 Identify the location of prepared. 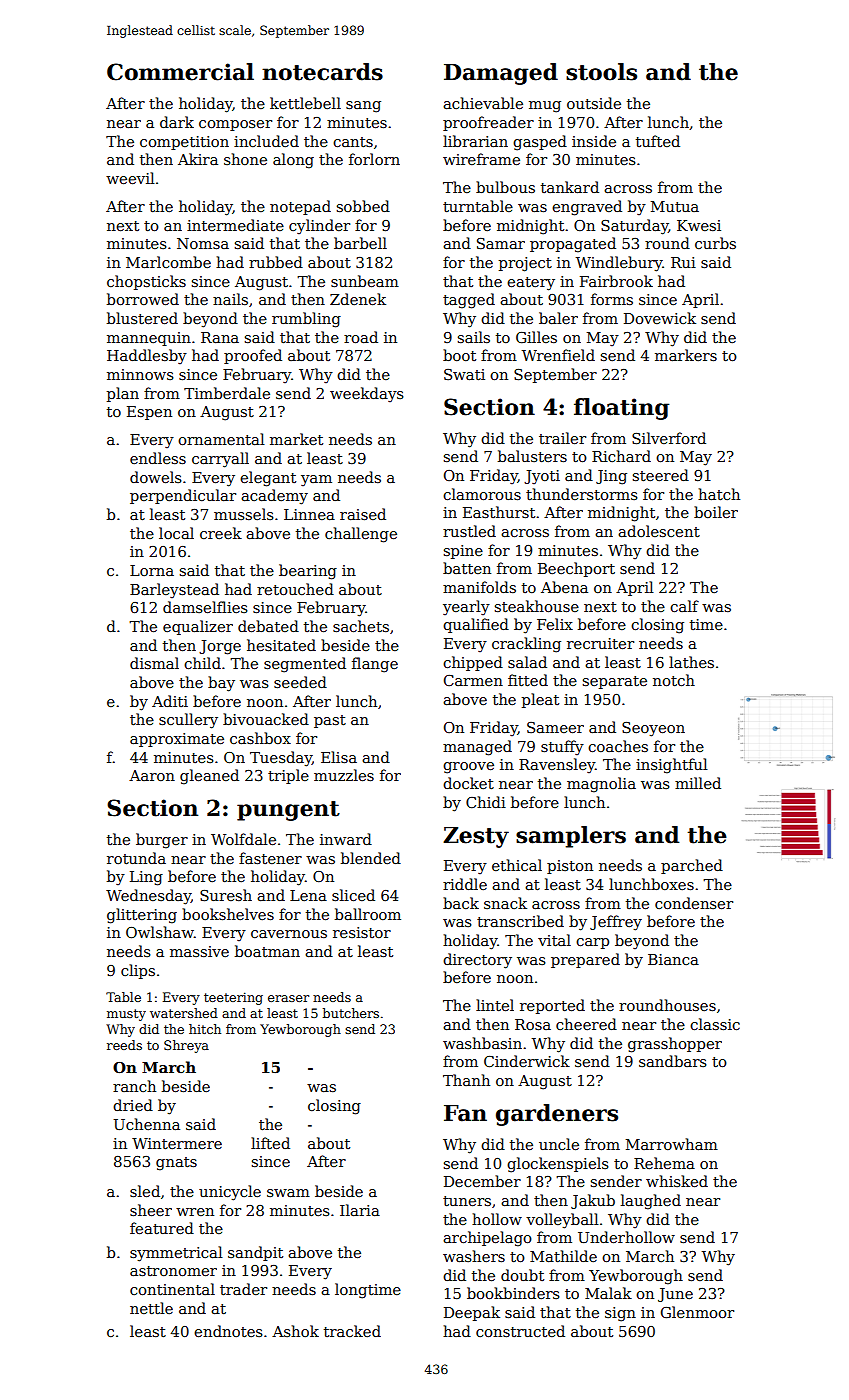
(585, 960).
